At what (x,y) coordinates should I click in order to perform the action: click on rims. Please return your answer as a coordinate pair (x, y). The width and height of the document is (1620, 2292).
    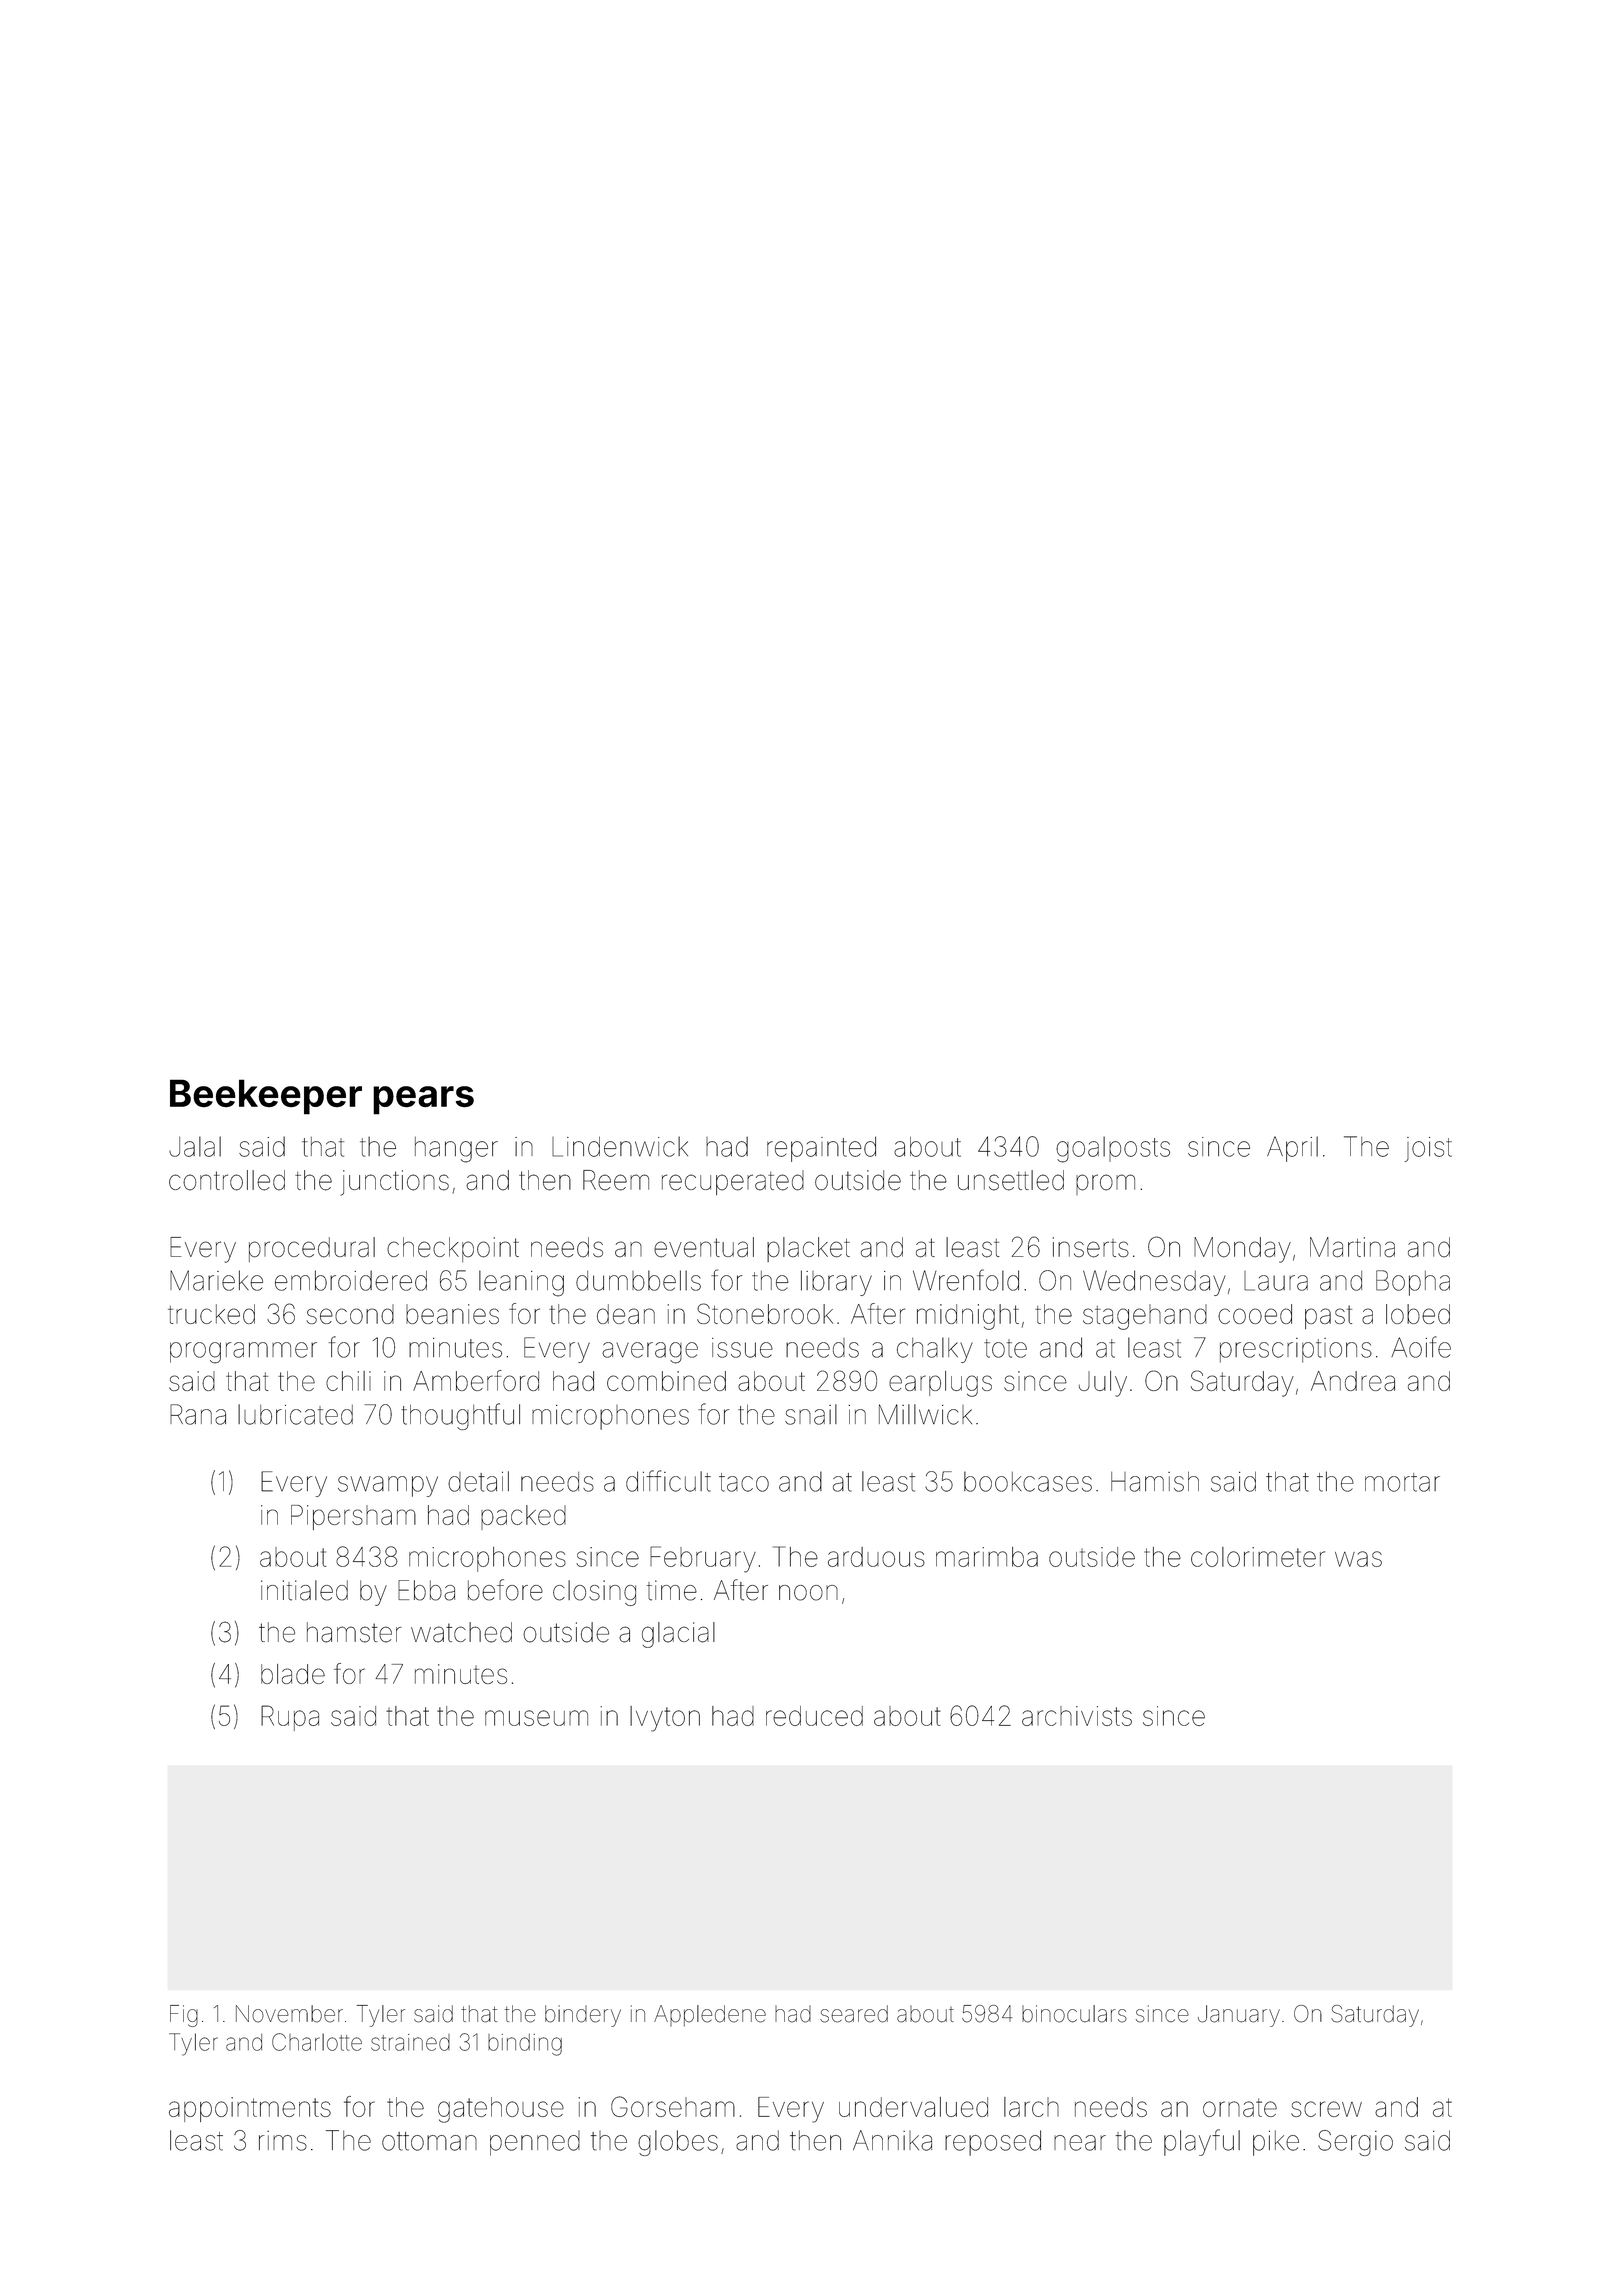
    Looking at the image, I should click on (283, 2141).
